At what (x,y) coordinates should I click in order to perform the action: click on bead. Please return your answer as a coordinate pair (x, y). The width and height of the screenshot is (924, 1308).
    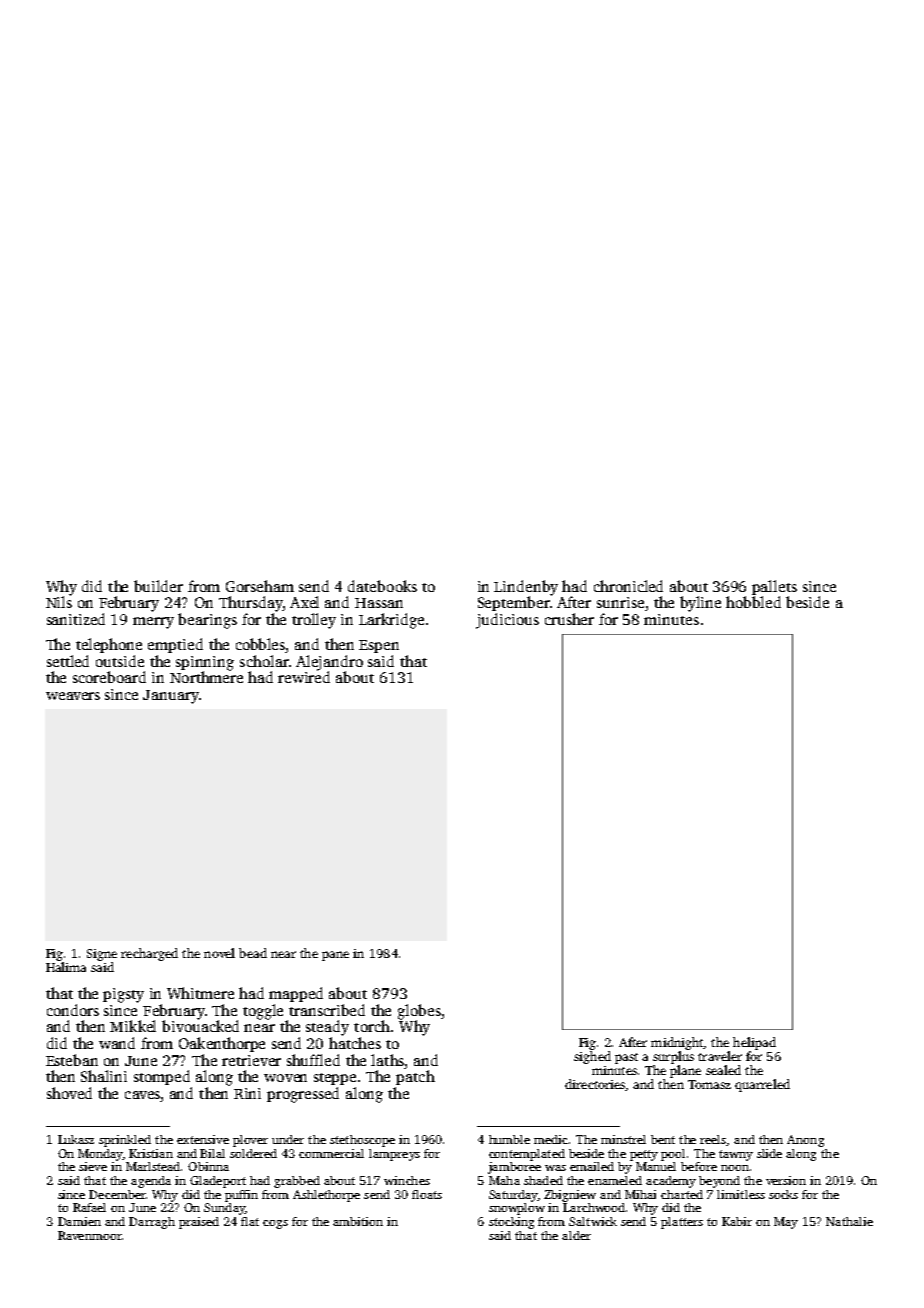
    Looking at the image, I should click on (253, 953).
